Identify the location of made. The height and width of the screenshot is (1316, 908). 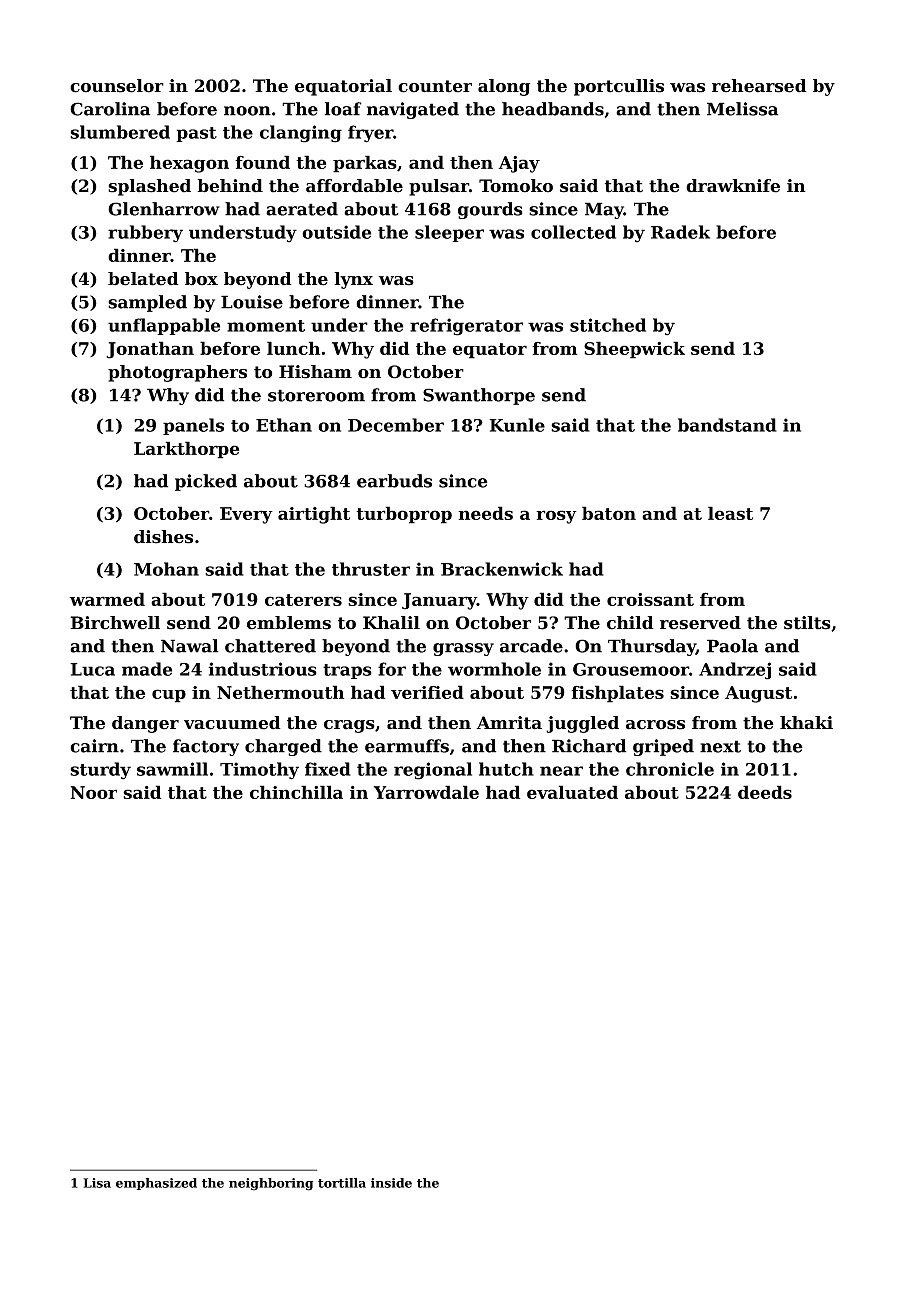
(147, 669).
